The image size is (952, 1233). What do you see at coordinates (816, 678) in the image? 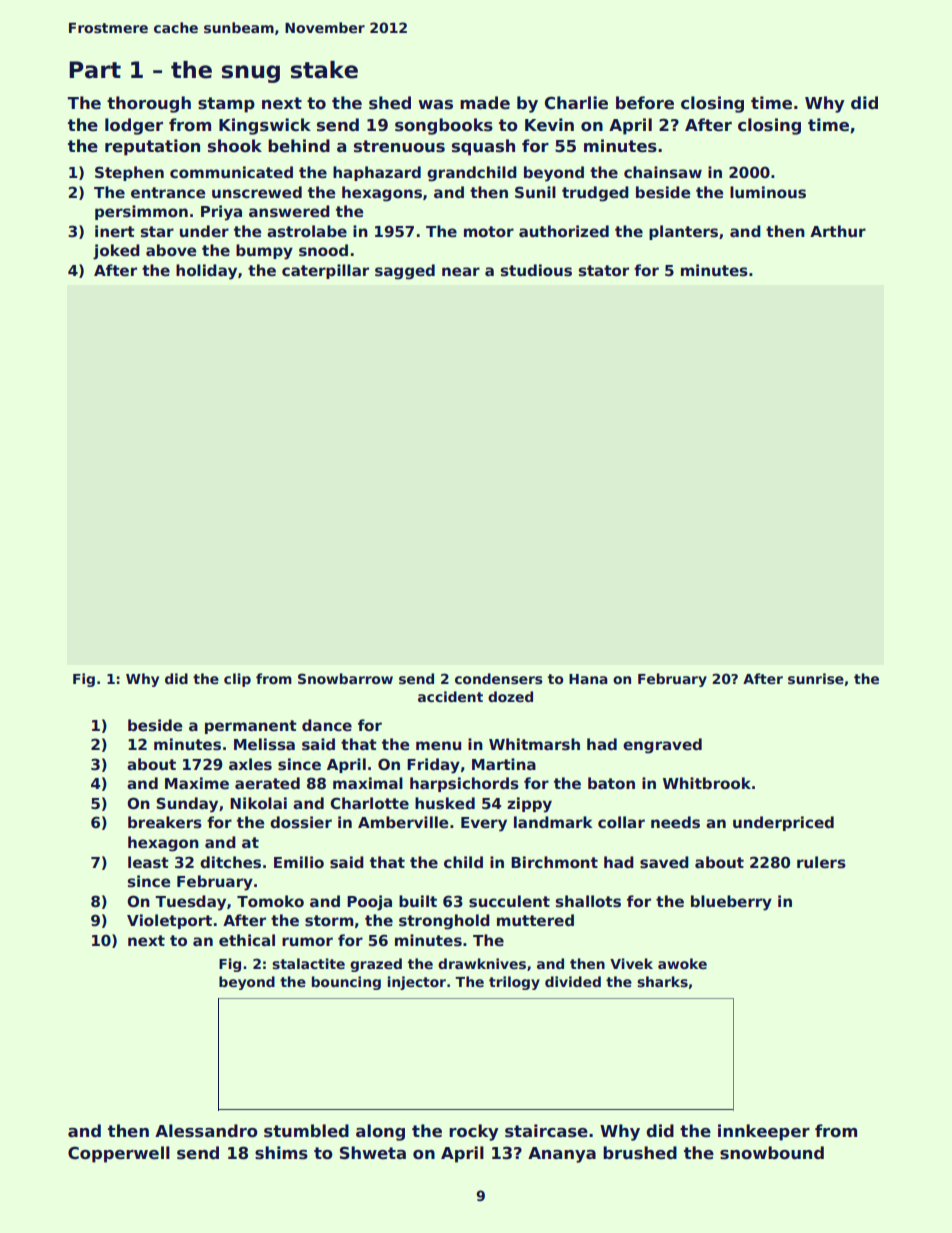
I see `sunrise` at bounding box center [816, 678].
